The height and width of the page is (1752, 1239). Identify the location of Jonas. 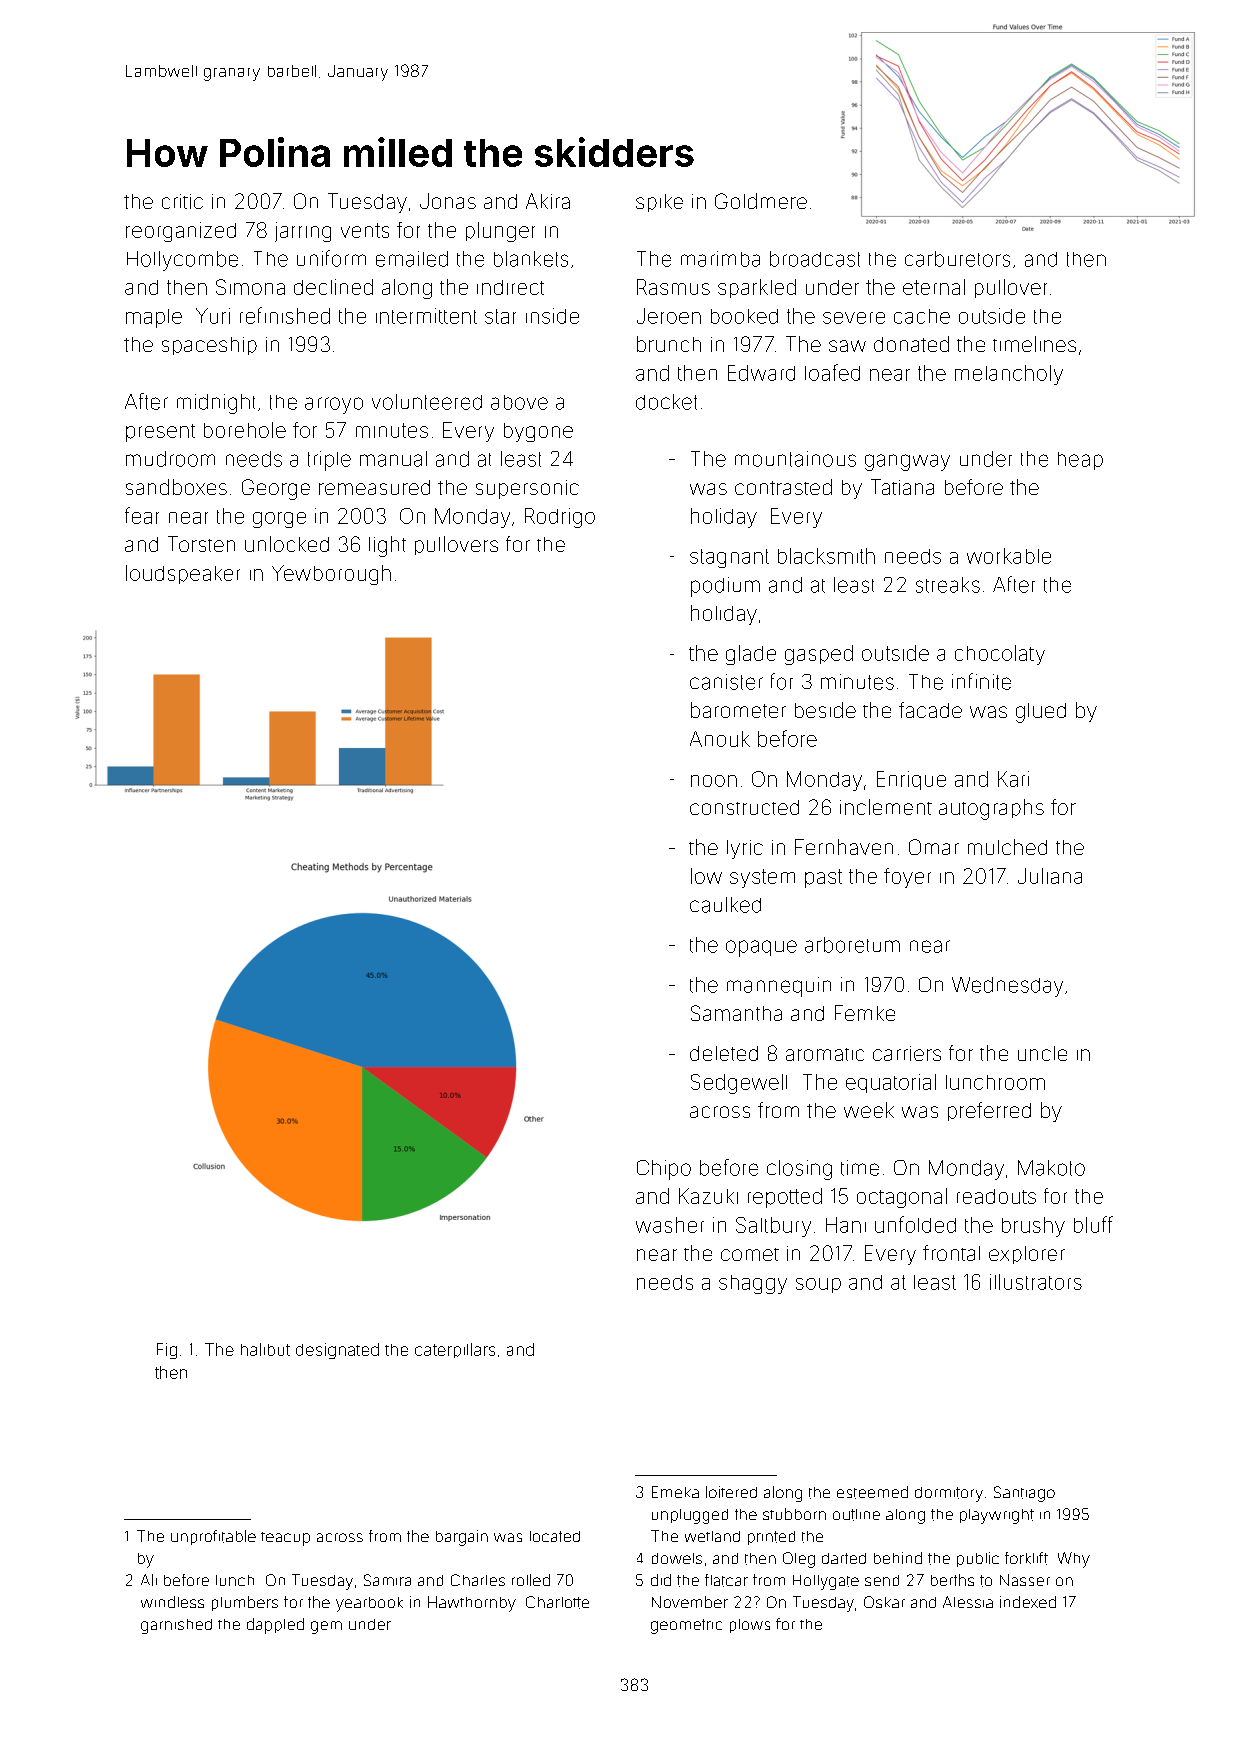
(448, 201).
